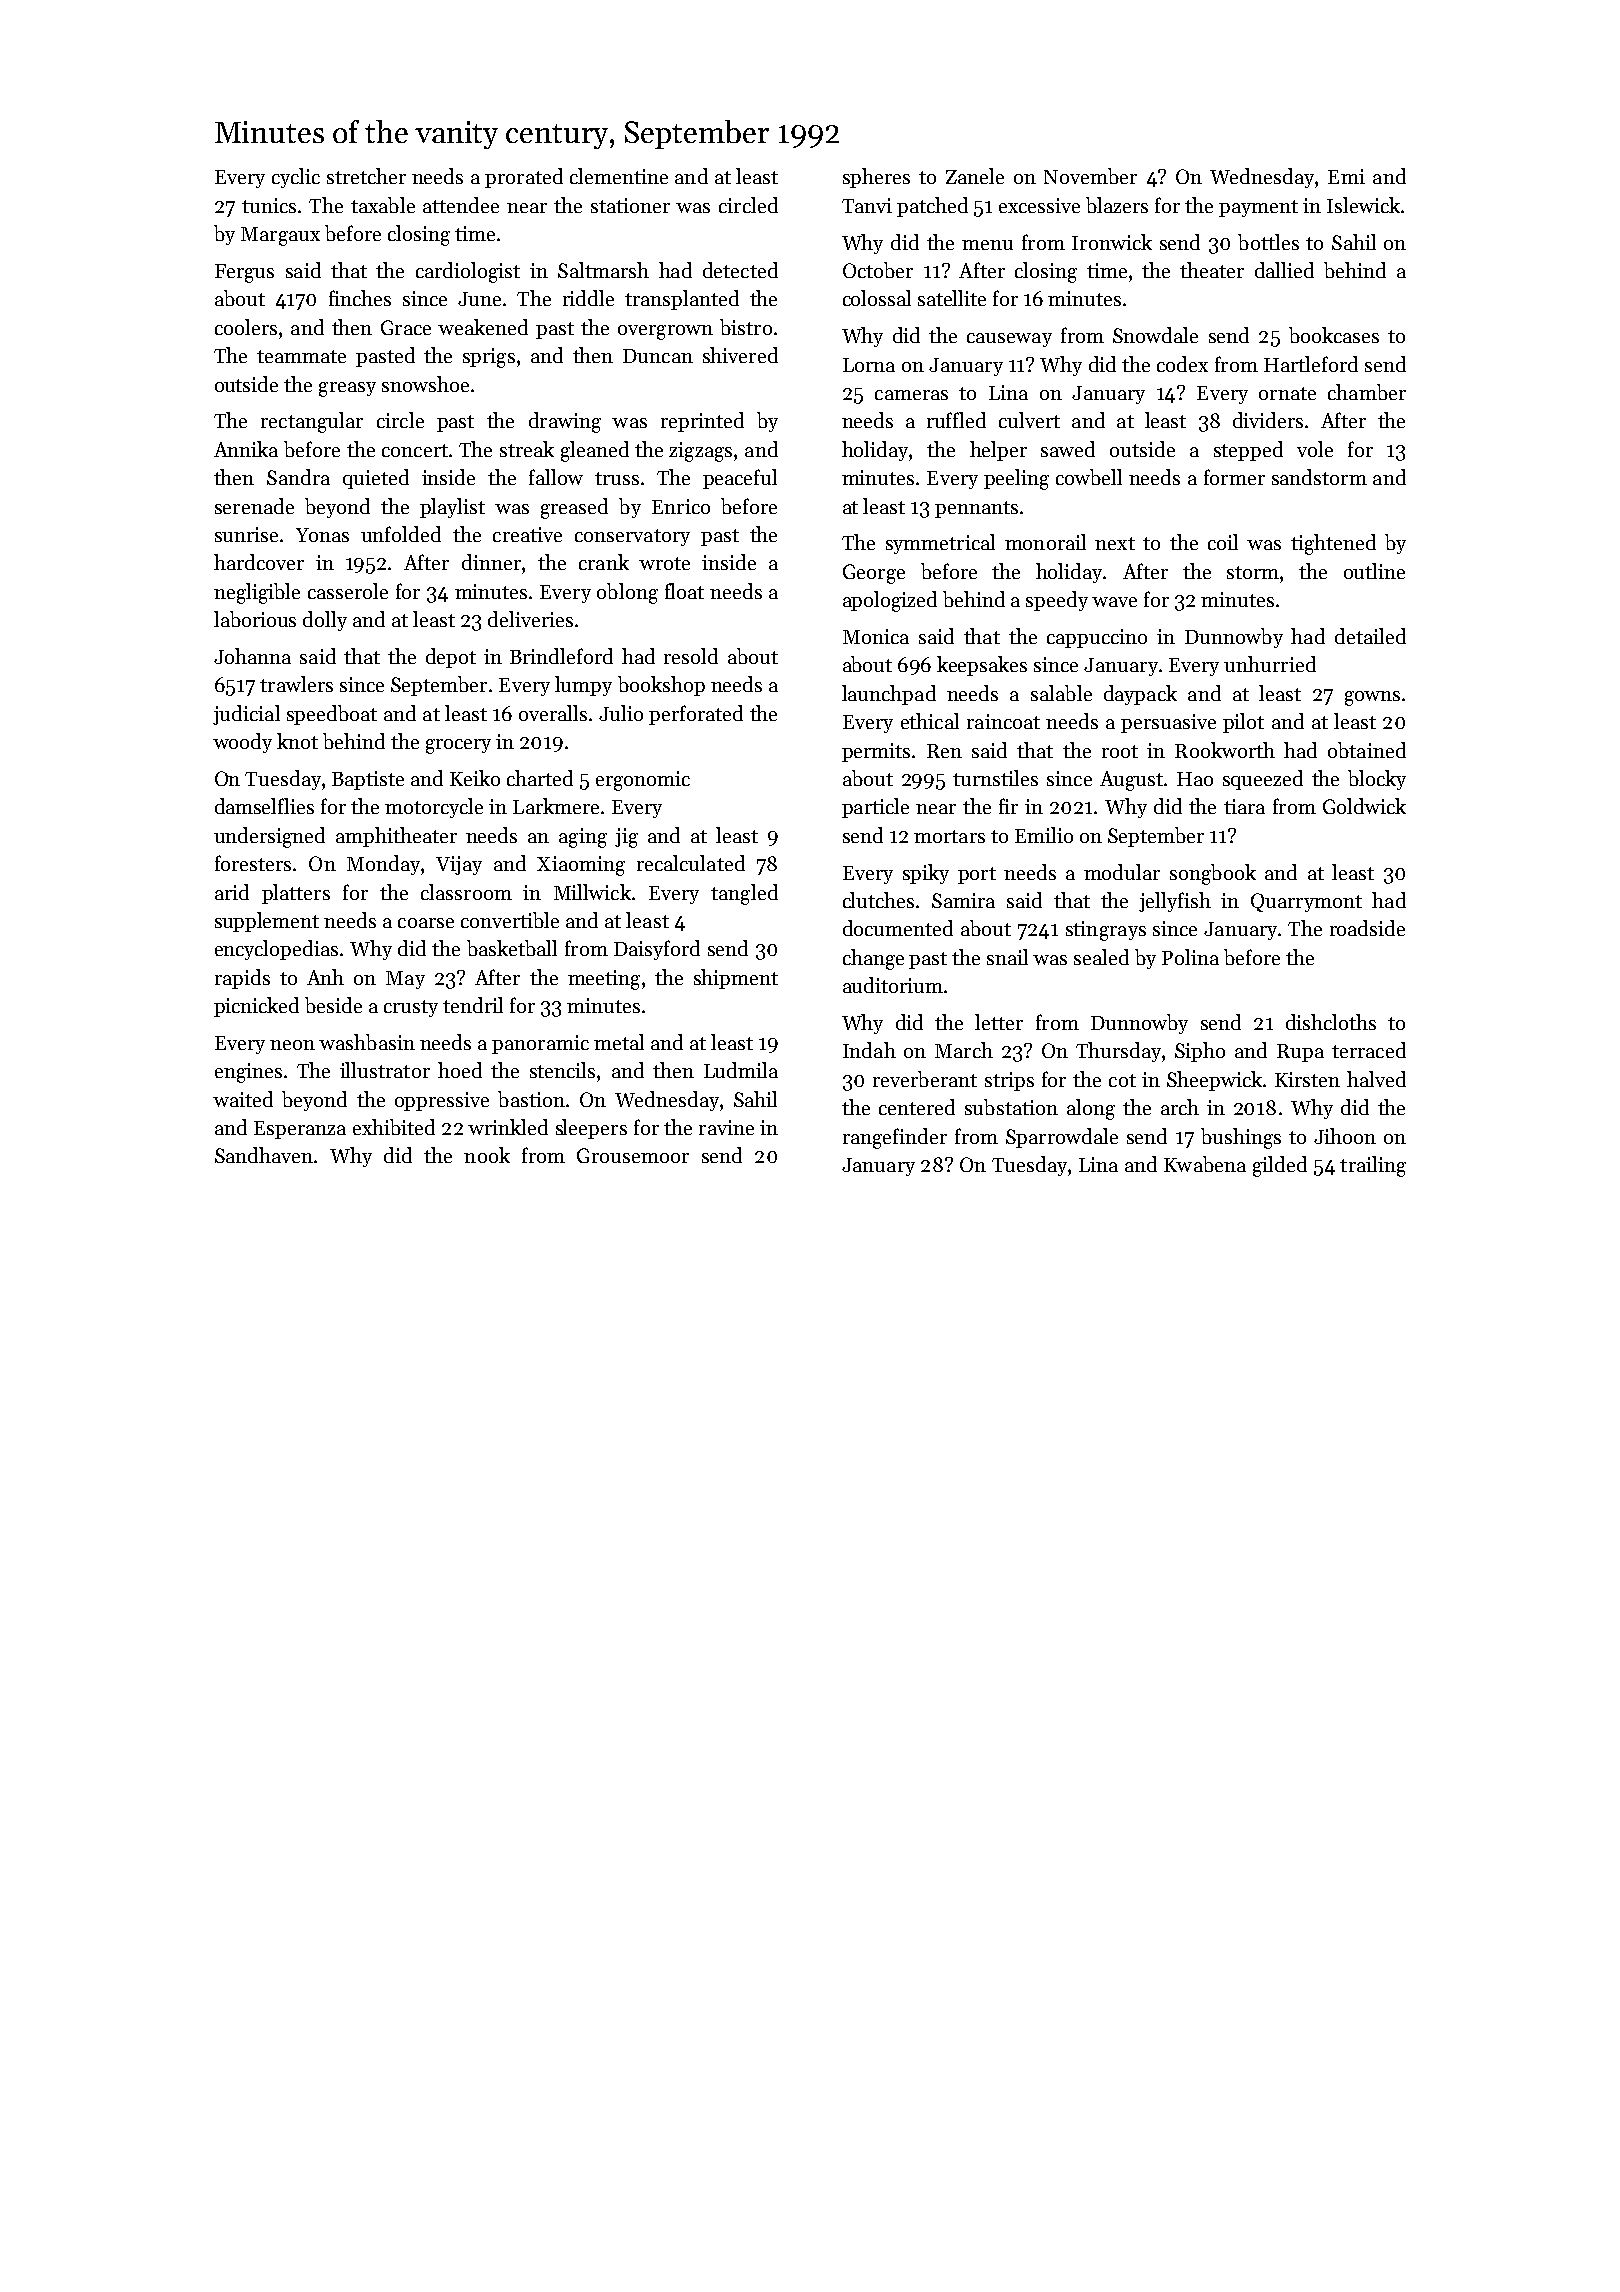  What do you see at coordinates (1315, 449) in the screenshot?
I see `vole` at bounding box center [1315, 449].
